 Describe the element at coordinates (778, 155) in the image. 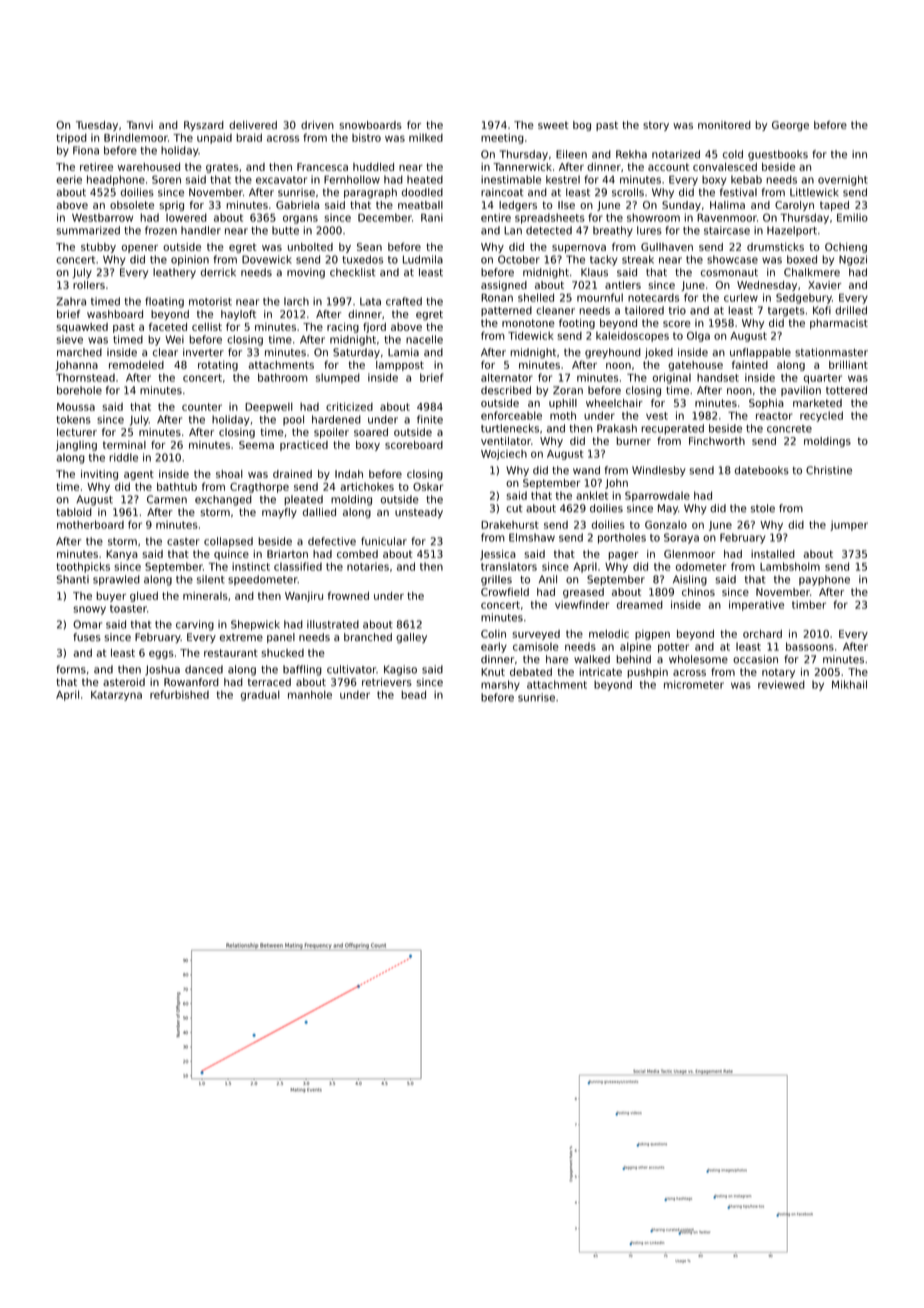

I see `guestbooks` at that location.
